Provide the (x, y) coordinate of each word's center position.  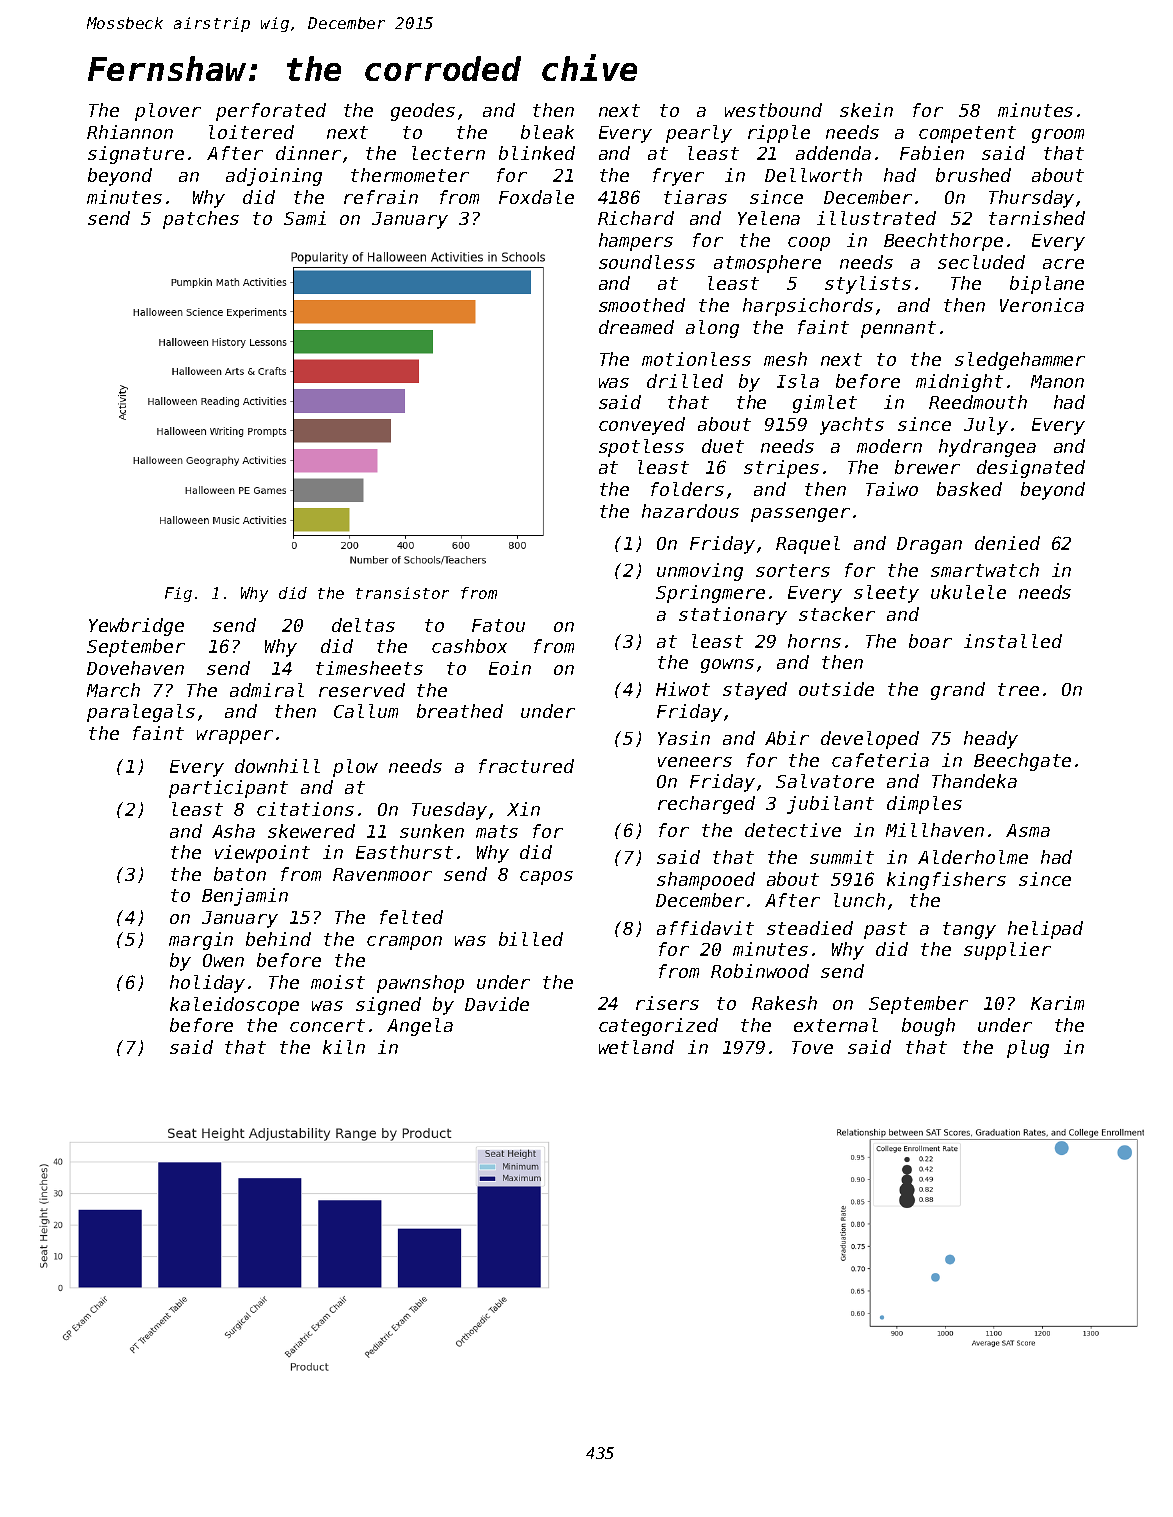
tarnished (1037, 218)
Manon (1057, 381)
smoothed (642, 305)
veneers (695, 762)
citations (305, 809)
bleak (547, 132)
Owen (223, 960)
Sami (305, 218)
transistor (402, 593)
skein (866, 110)
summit (842, 857)
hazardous (690, 511)
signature (136, 155)
